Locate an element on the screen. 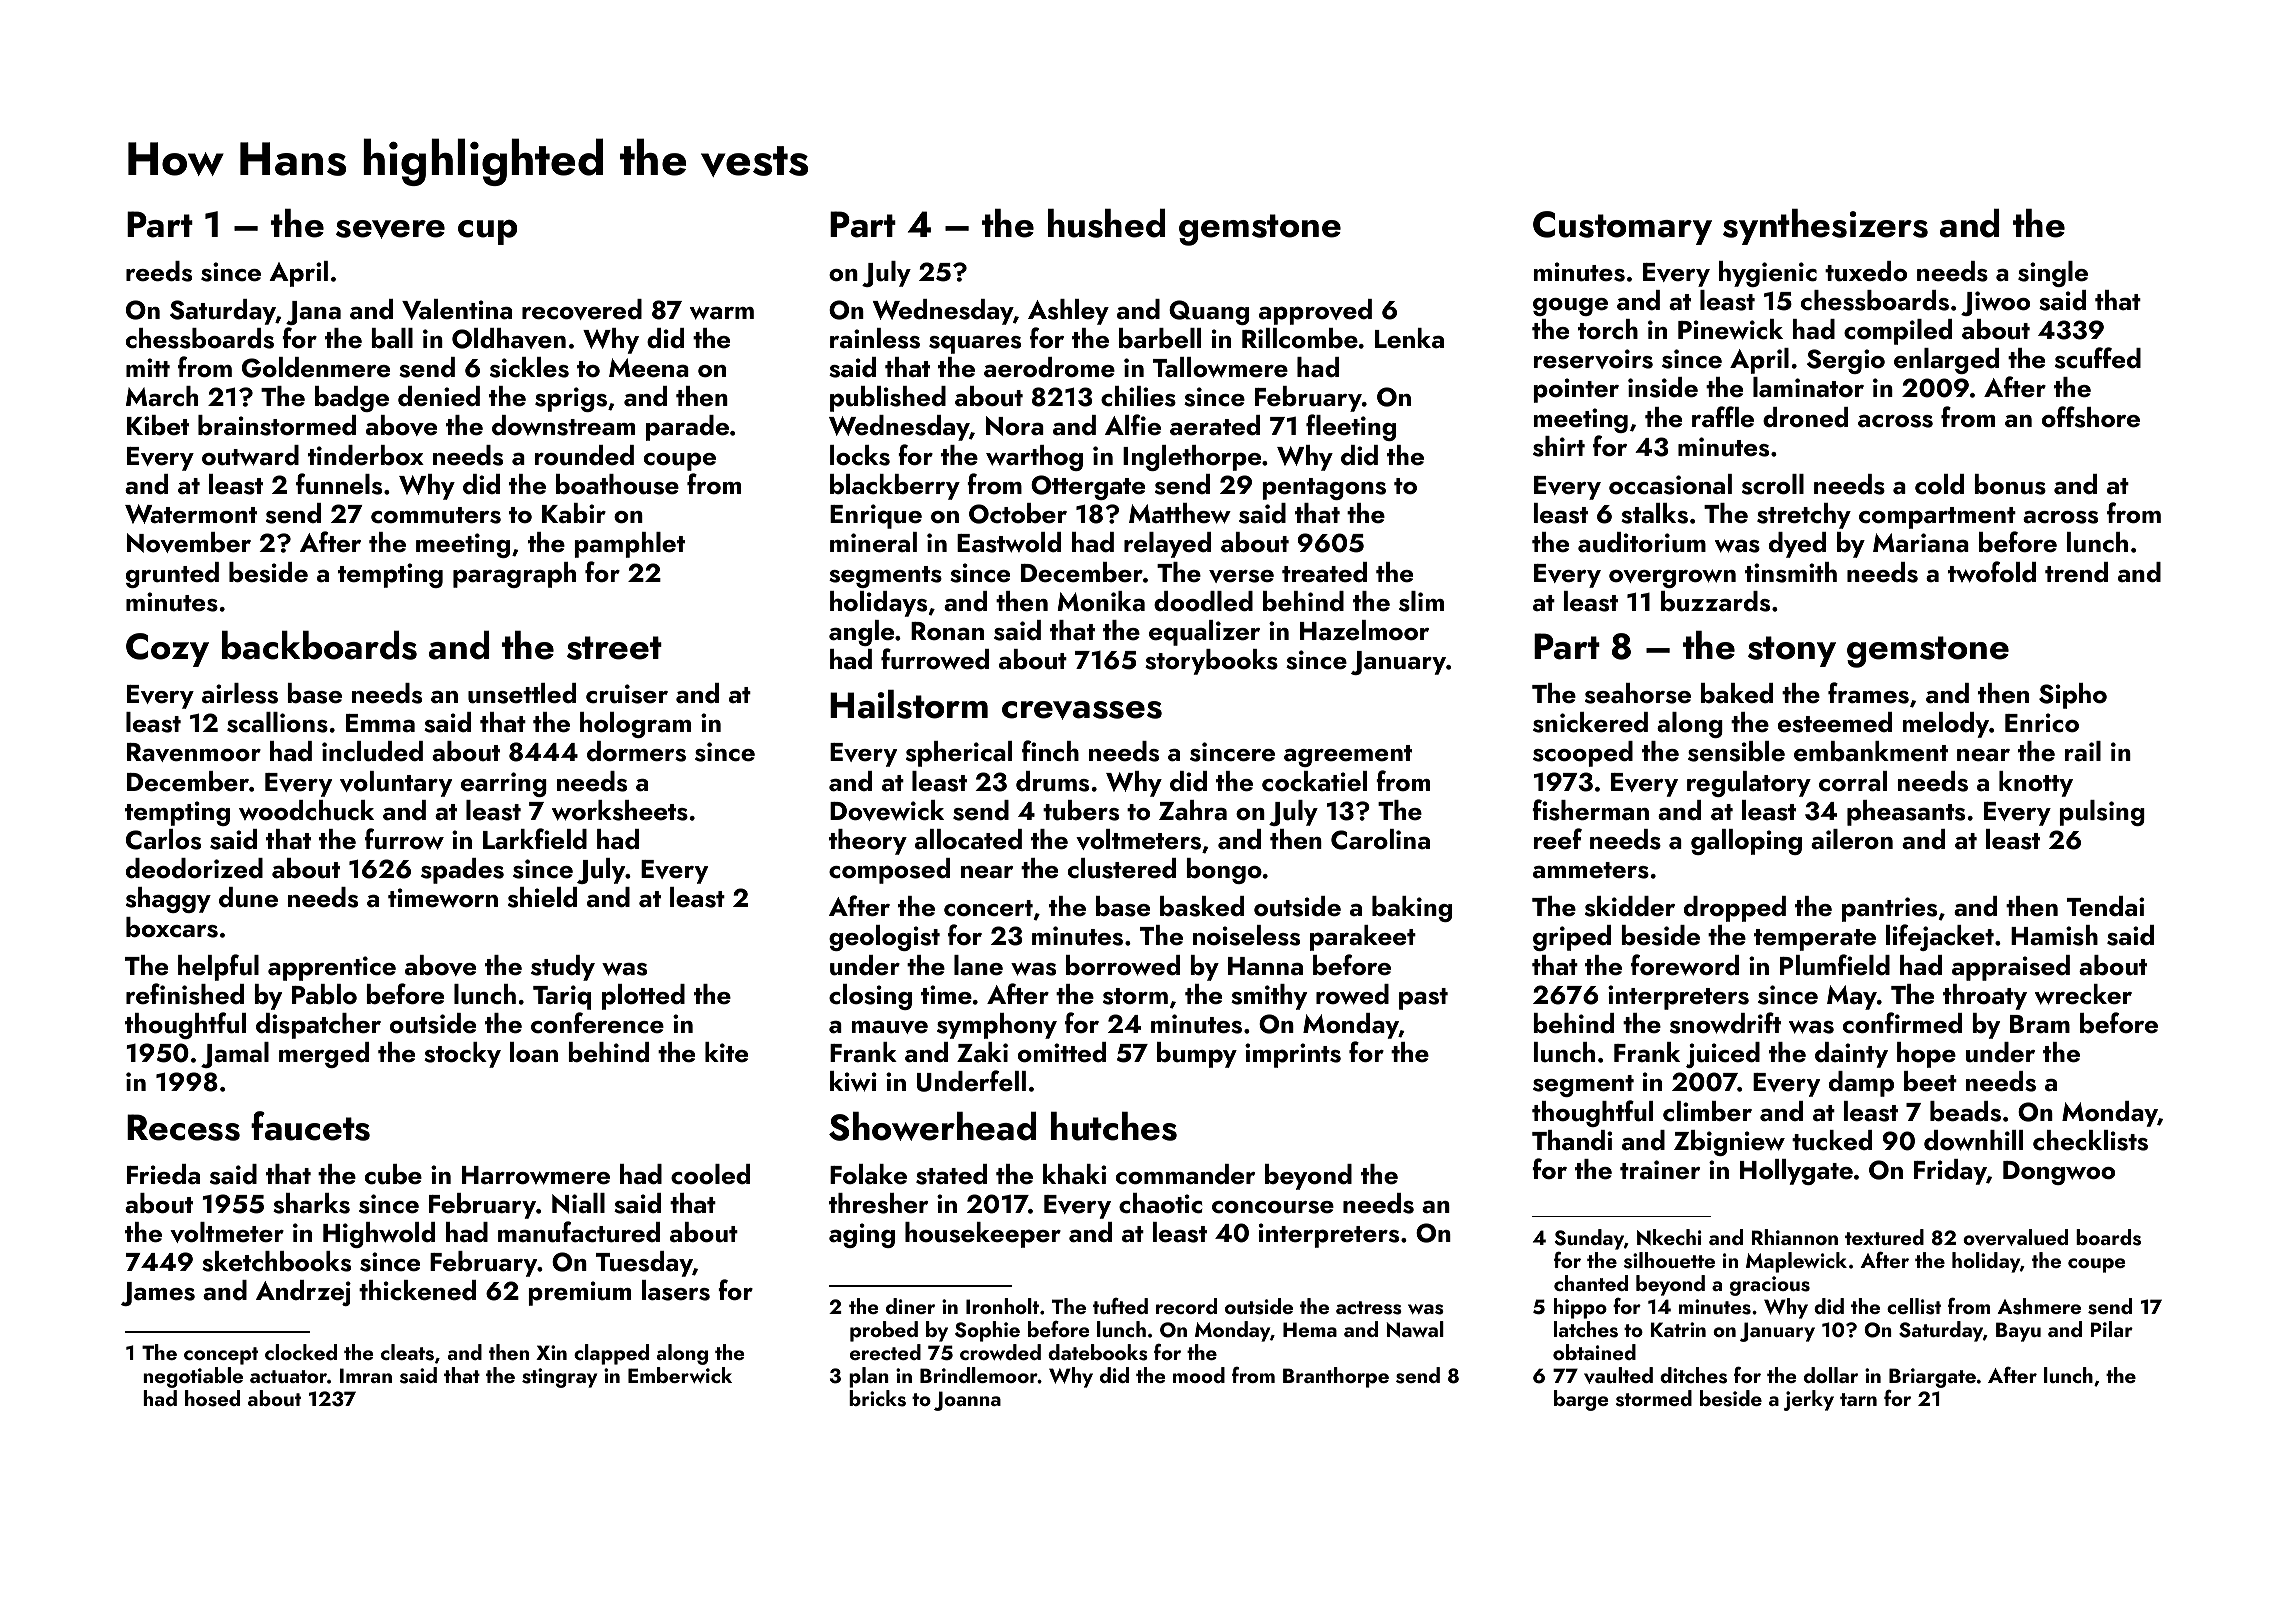 Image resolution: width=2292 pixels, height=1620 pixels. Thandi is located at coordinates (1572, 1140).
